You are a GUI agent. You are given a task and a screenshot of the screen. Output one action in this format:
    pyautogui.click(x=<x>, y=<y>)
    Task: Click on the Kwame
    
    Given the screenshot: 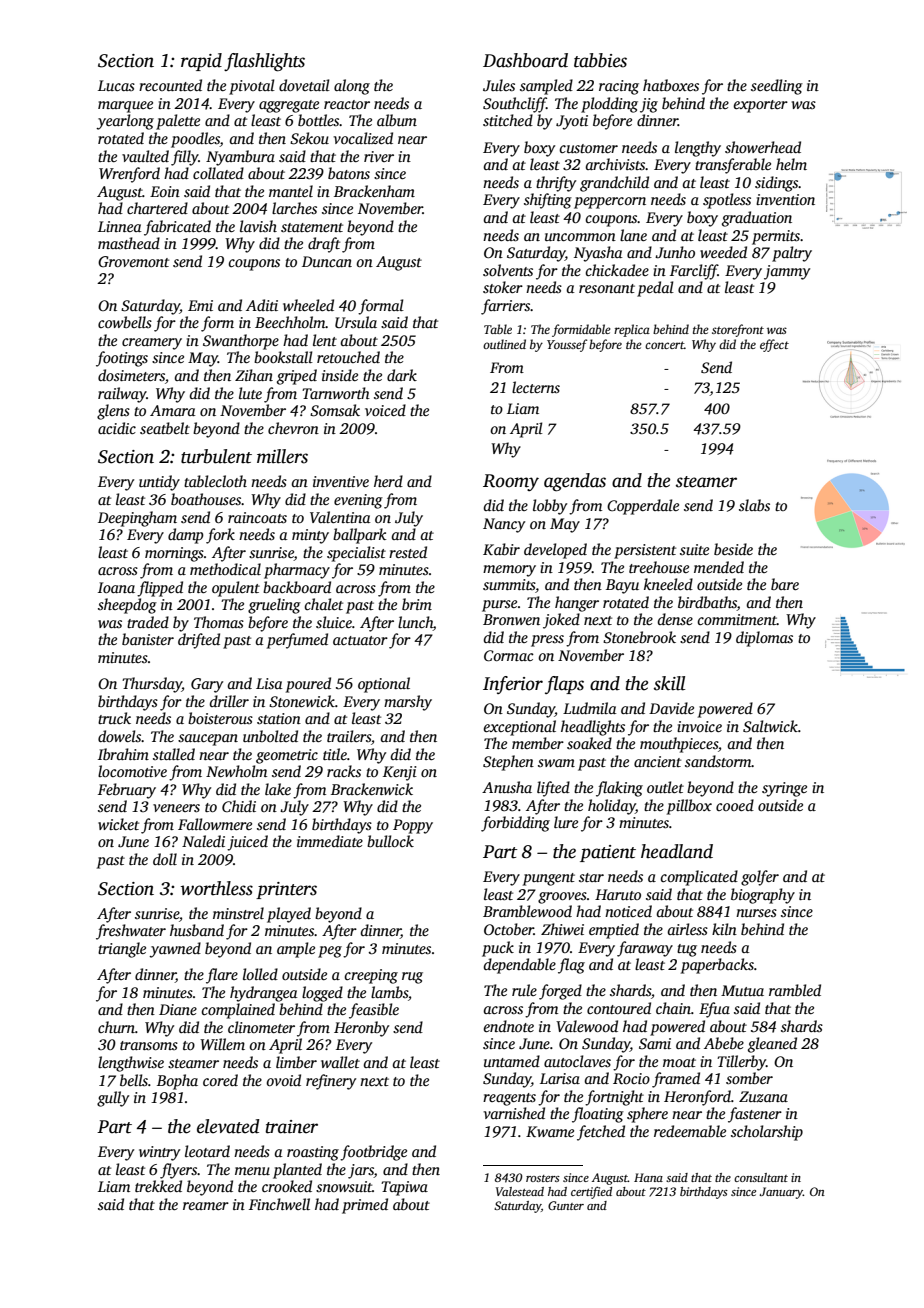 What is the action you would take?
    pyautogui.click(x=550, y=1131)
